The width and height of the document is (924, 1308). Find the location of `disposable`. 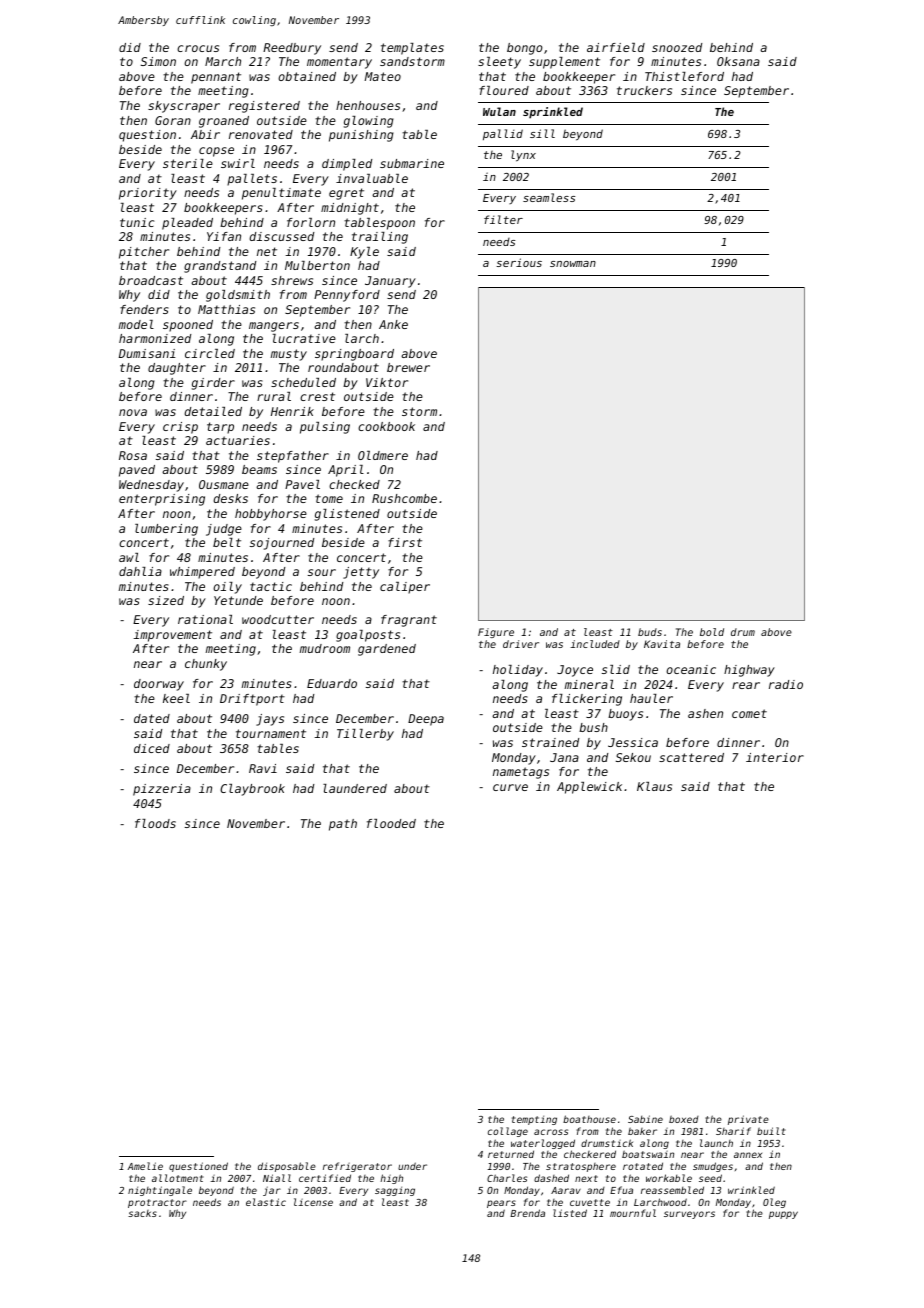

disposable is located at coordinates (287, 1167).
